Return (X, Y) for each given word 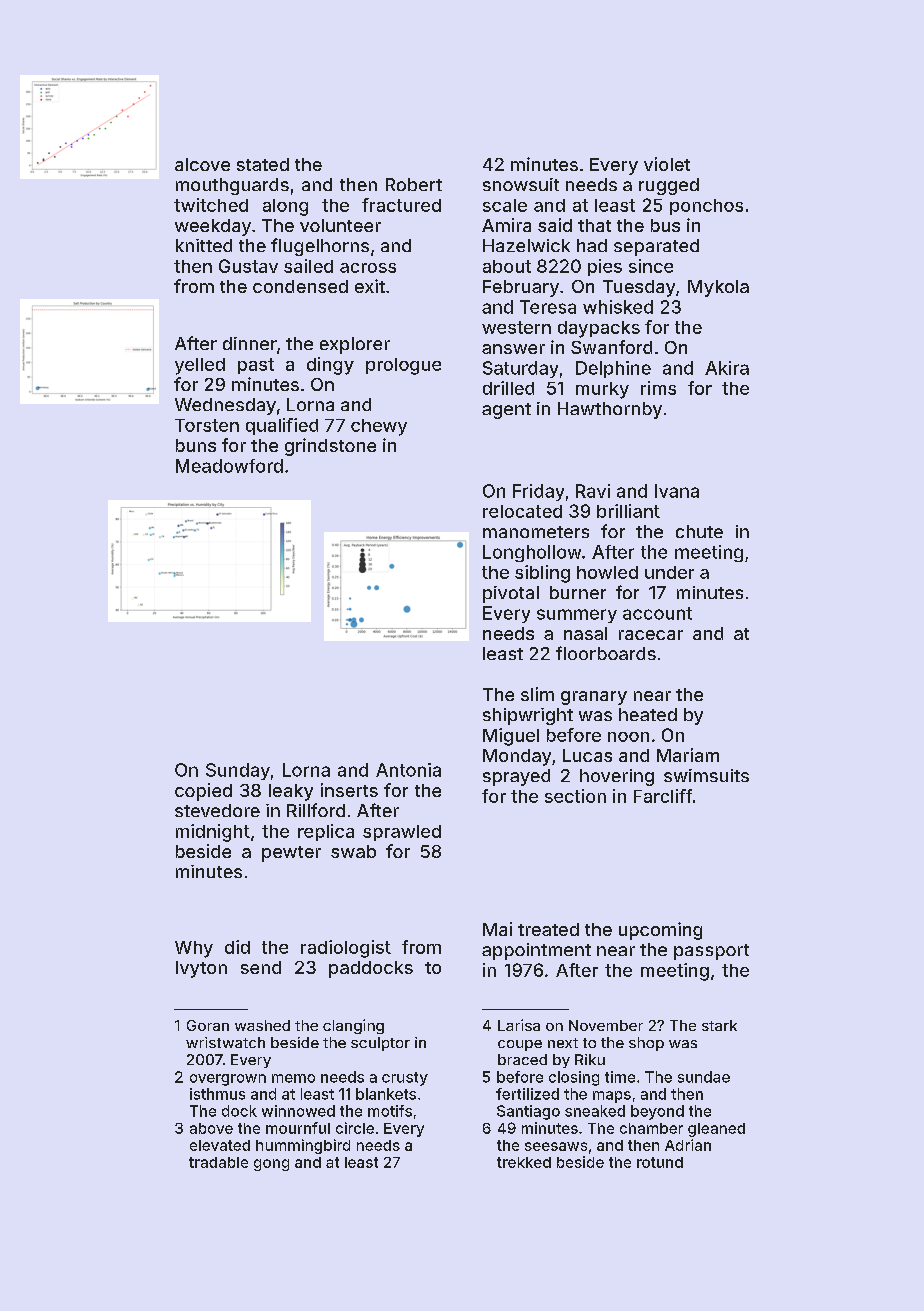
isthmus (217, 1094)
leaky (291, 792)
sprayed (516, 777)
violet (667, 164)
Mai (497, 929)
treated (548, 929)
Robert (414, 184)
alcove (202, 164)
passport (711, 952)
